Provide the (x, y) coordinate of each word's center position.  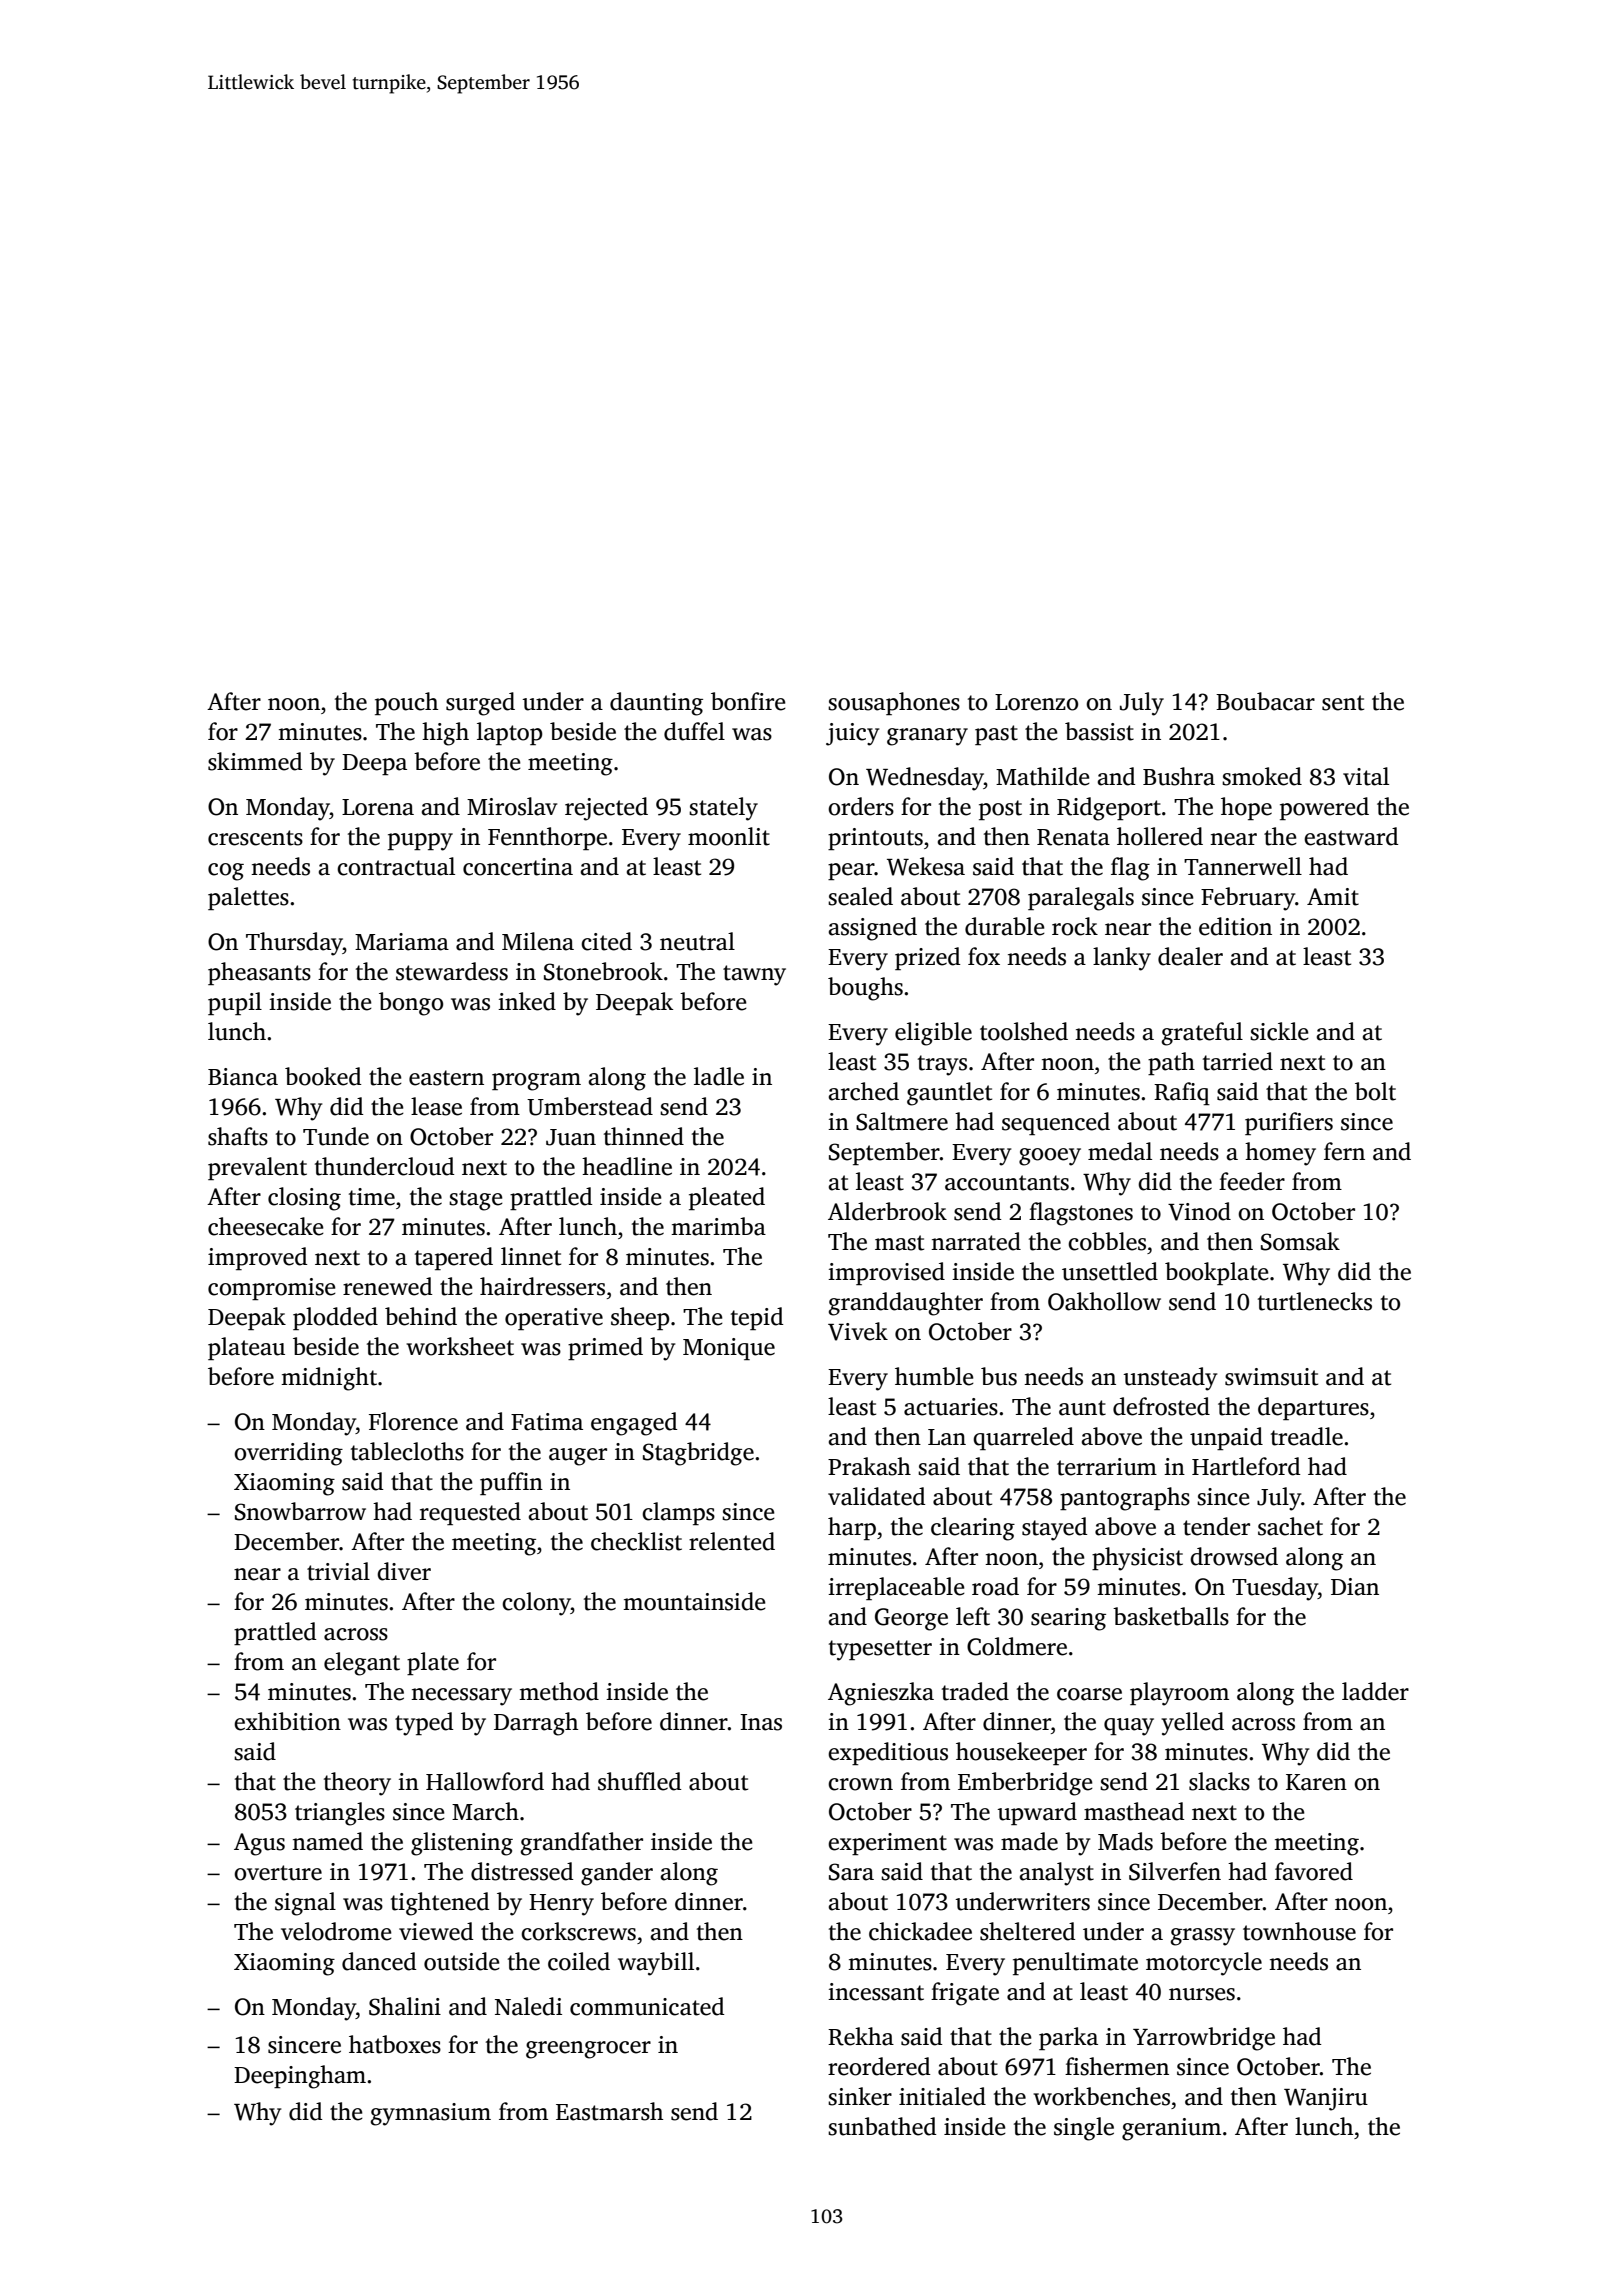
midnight (329, 1379)
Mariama (402, 942)
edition (1235, 926)
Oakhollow (1104, 1301)
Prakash (869, 1466)
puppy (420, 842)
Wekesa (926, 866)
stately (723, 809)
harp (852, 1528)
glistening (462, 1844)
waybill (656, 1964)
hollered (1160, 836)
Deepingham (300, 2077)
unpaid (1226, 1438)
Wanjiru (1326, 2099)
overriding (288, 1454)
